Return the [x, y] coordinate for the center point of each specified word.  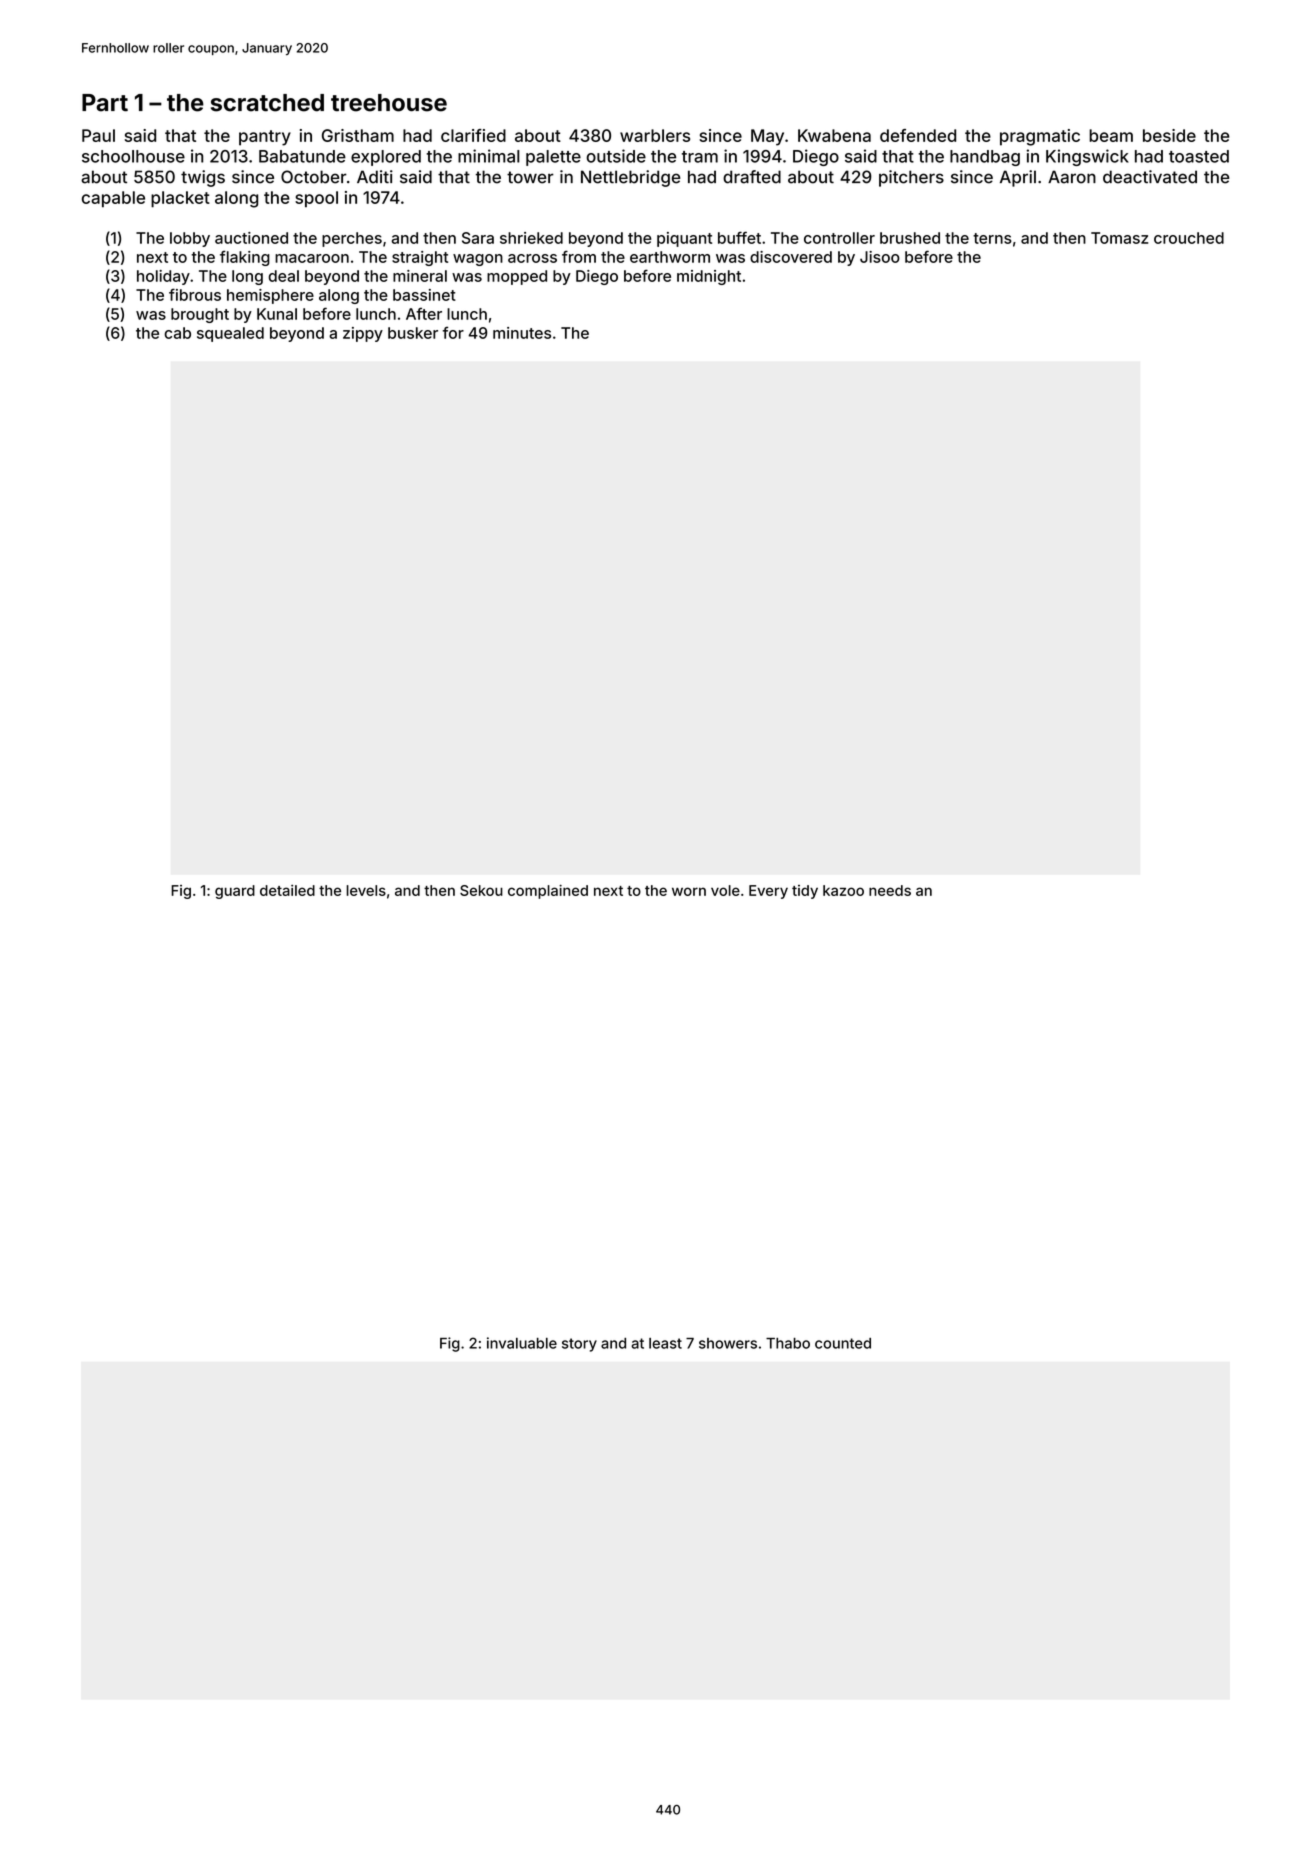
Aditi [375, 177]
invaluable [522, 1343]
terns [992, 238]
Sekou [481, 890]
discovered [791, 257]
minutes [522, 333]
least [665, 1343]
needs [890, 890]
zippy [363, 334]
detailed [287, 890]
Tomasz [1119, 238]
